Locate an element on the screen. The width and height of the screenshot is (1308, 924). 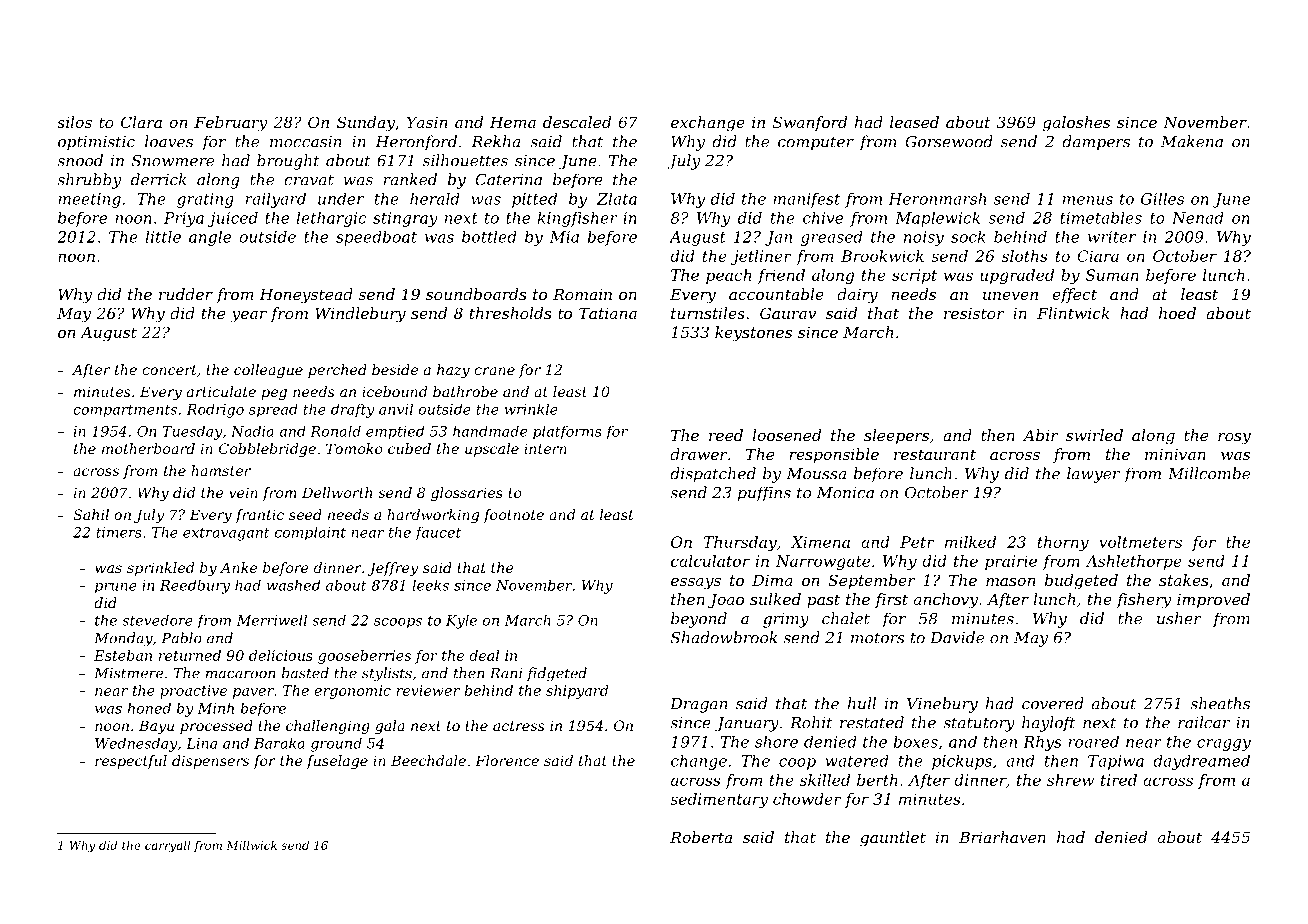
Clara is located at coordinates (141, 122).
